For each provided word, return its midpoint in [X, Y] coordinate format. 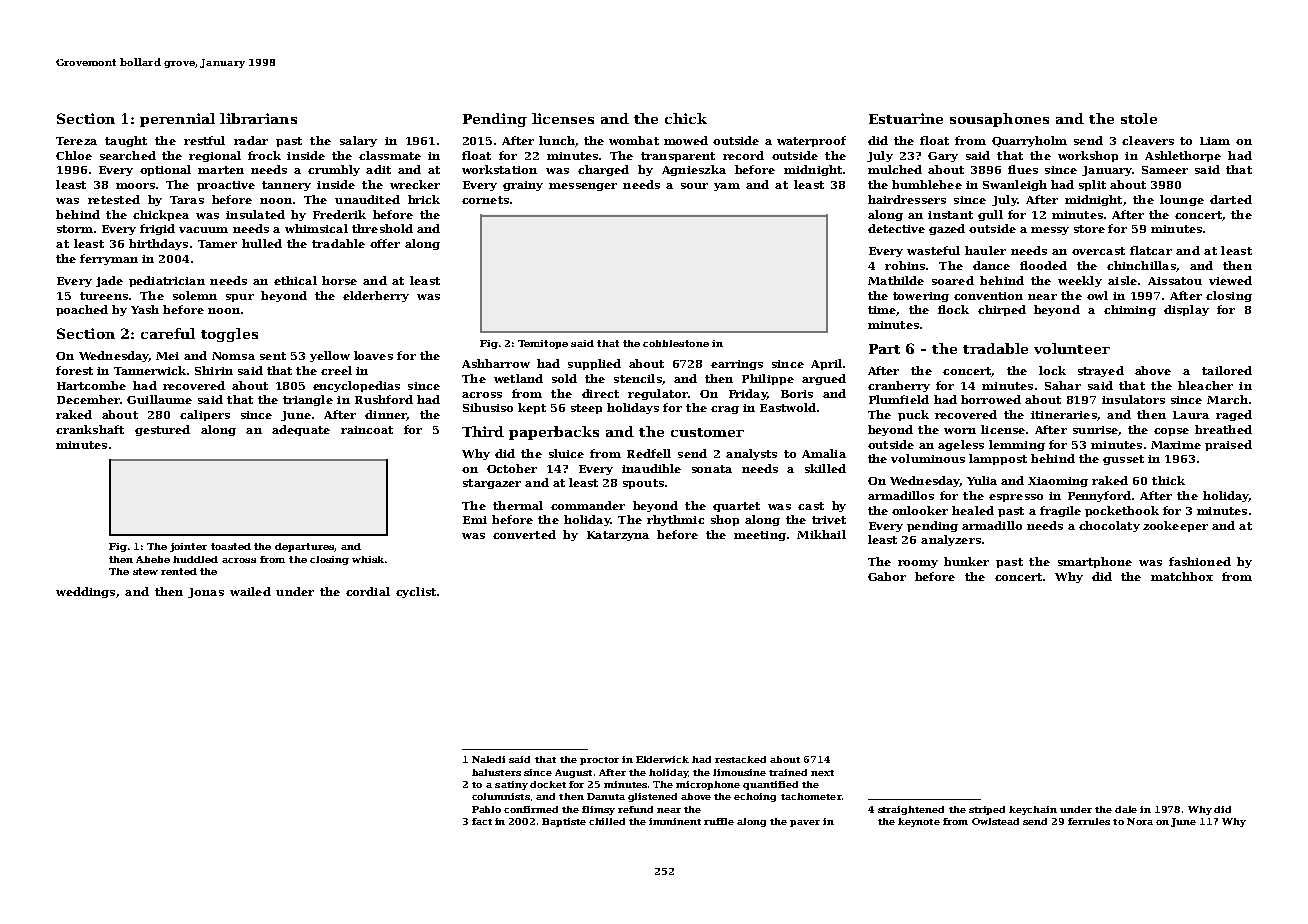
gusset [1123, 460]
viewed [1230, 280]
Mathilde [896, 280]
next [822, 773]
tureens [104, 296]
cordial [368, 591]
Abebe [153, 559]
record [743, 155]
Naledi [488, 759]
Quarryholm [1029, 141]
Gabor [887, 576]
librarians [258, 118]
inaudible [651, 468]
